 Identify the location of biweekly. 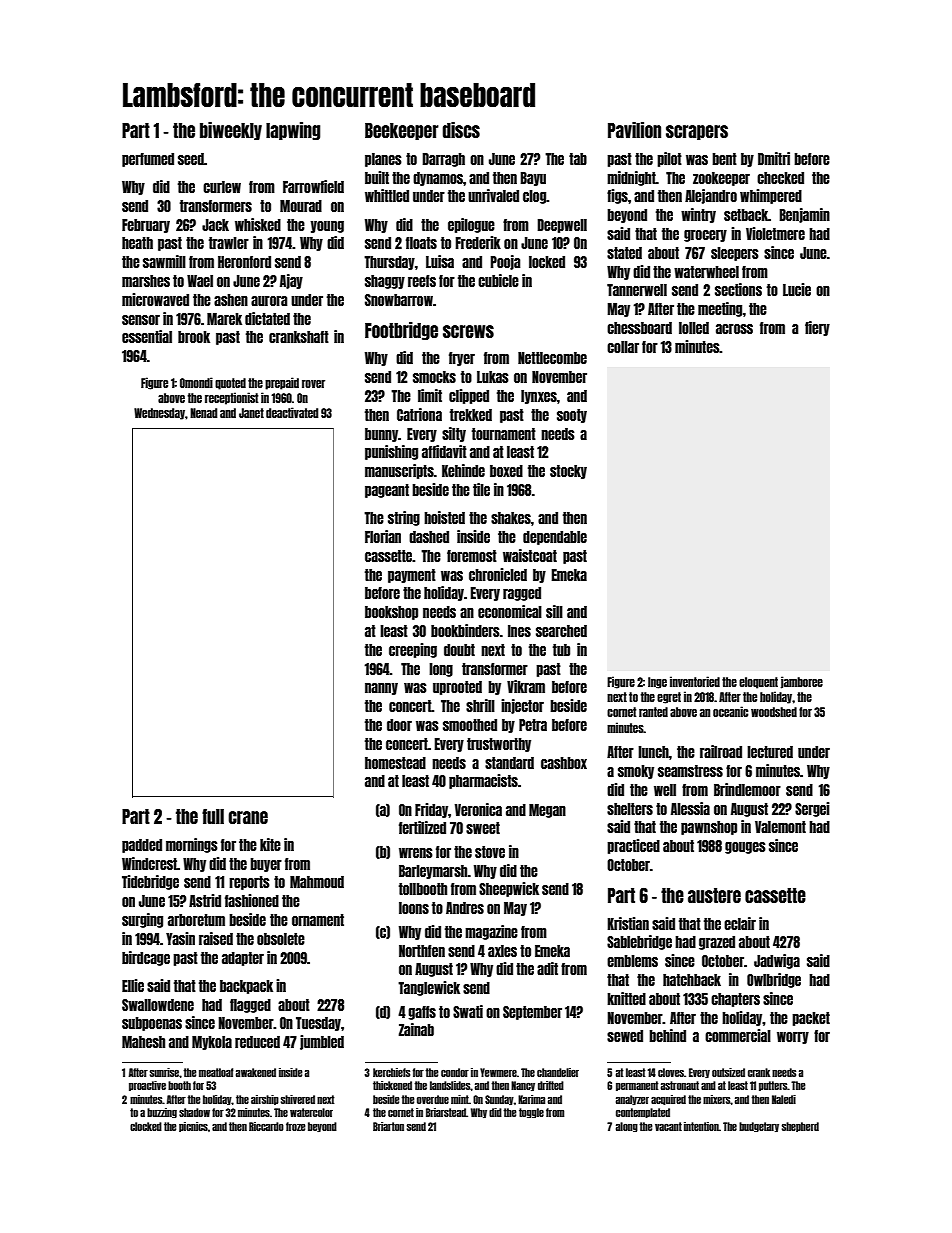
(231, 131).
